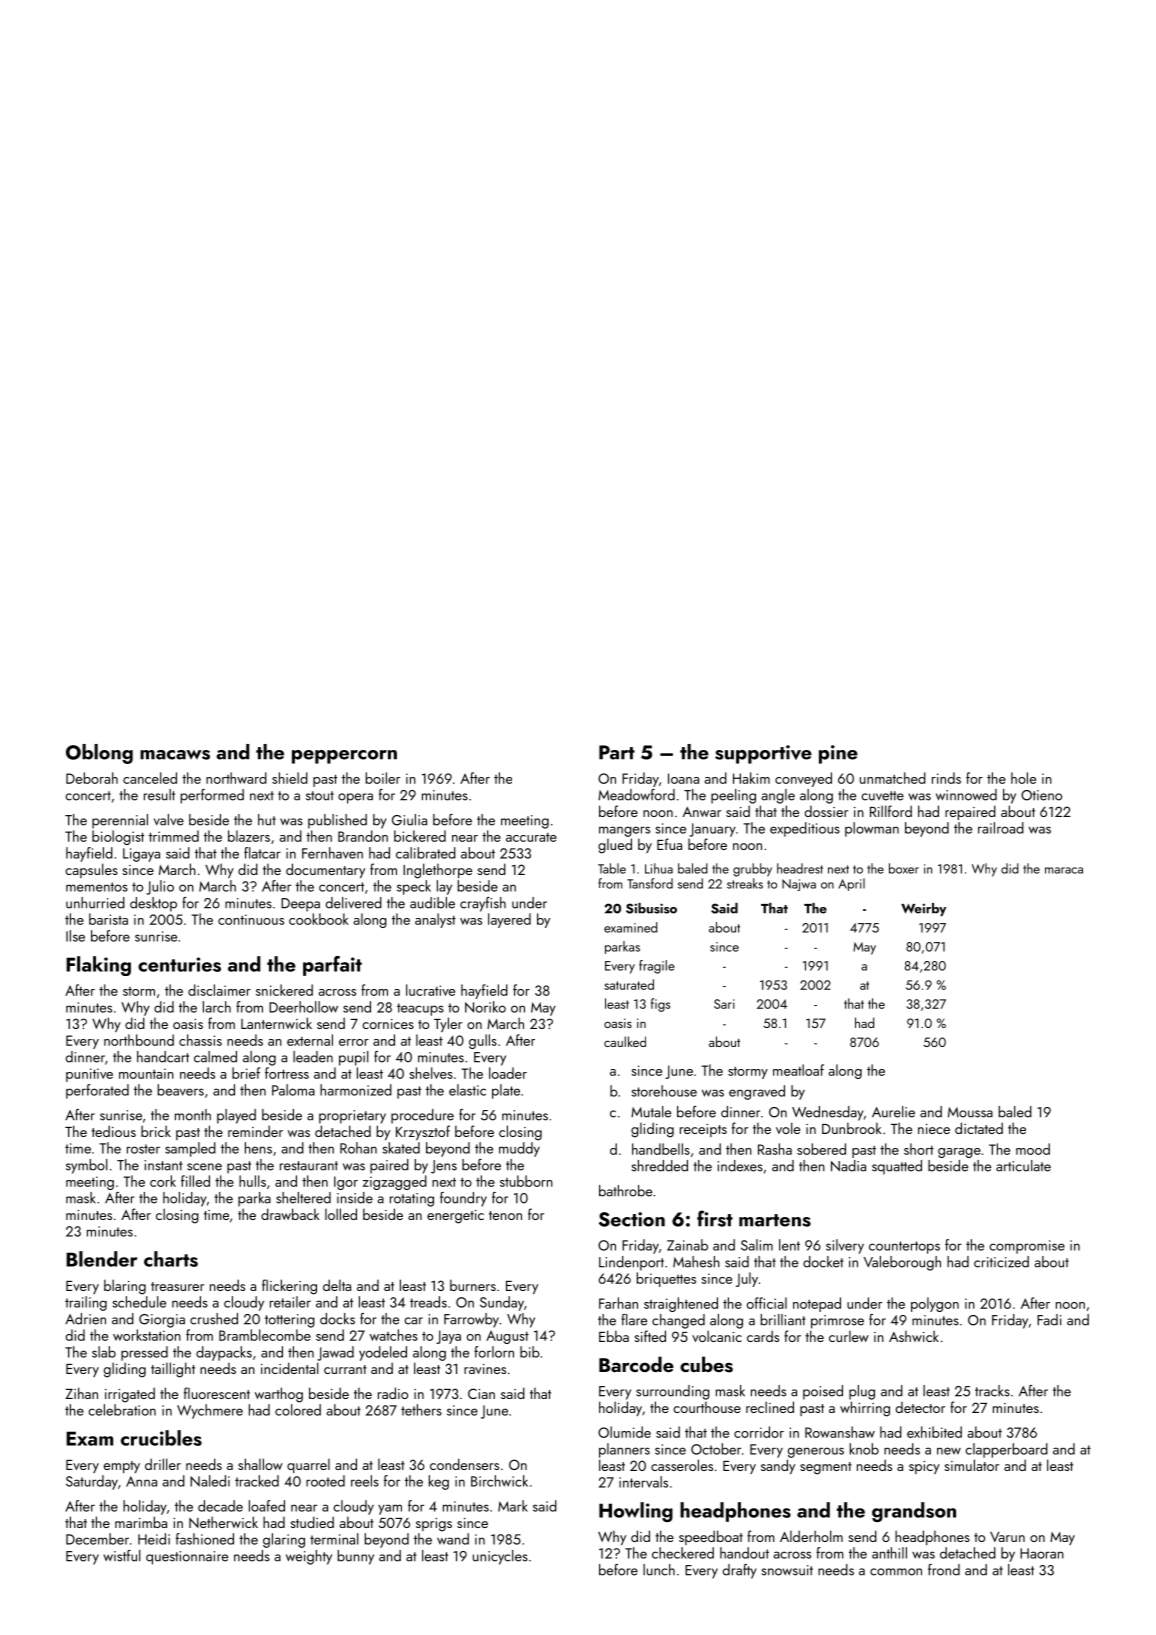 This screenshot has height=1635, width=1156. What do you see at coordinates (139, 1302) in the screenshot?
I see `schedule` at bounding box center [139, 1302].
